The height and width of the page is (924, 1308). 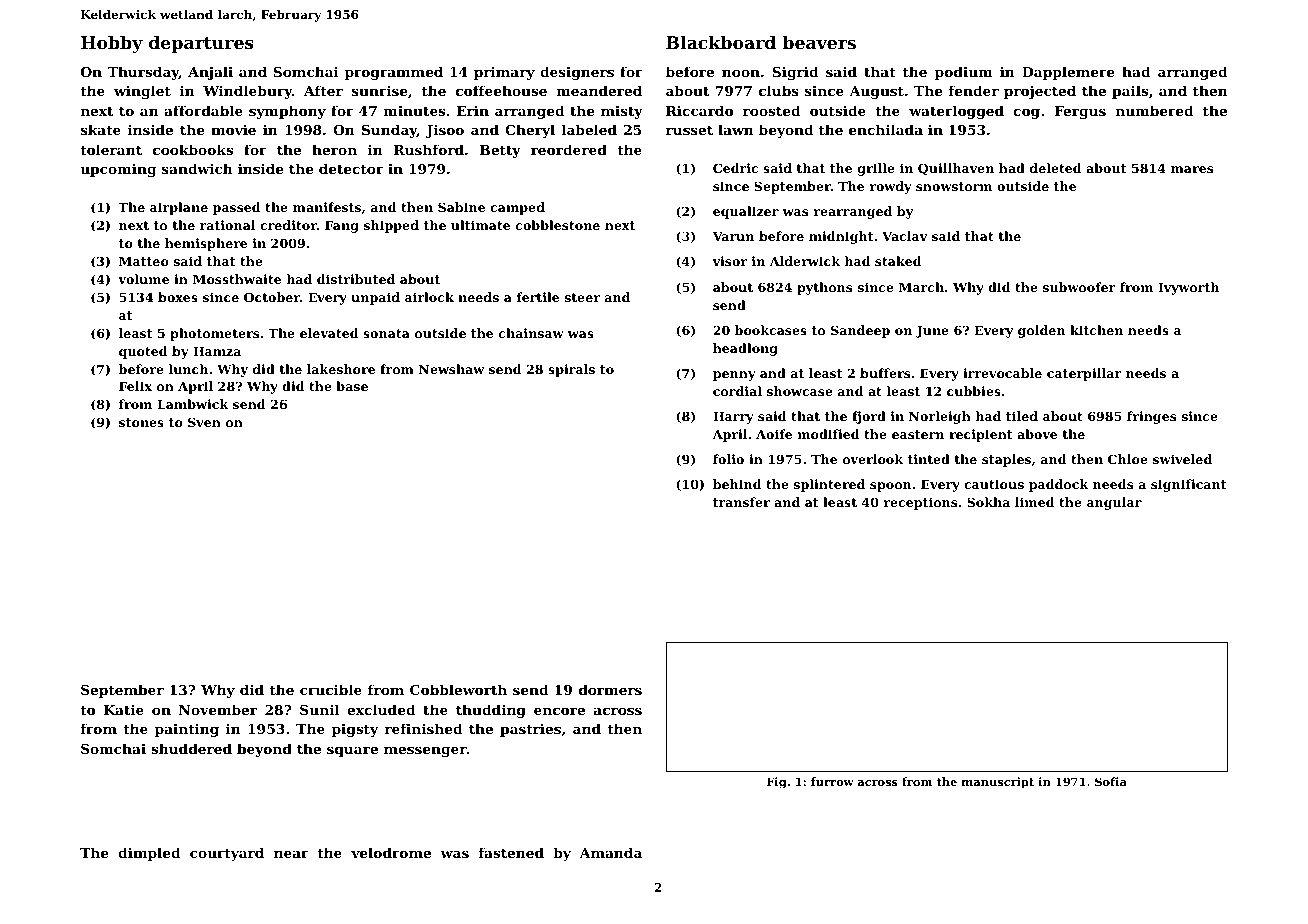 I want to click on Cedric, so click(x=735, y=168).
